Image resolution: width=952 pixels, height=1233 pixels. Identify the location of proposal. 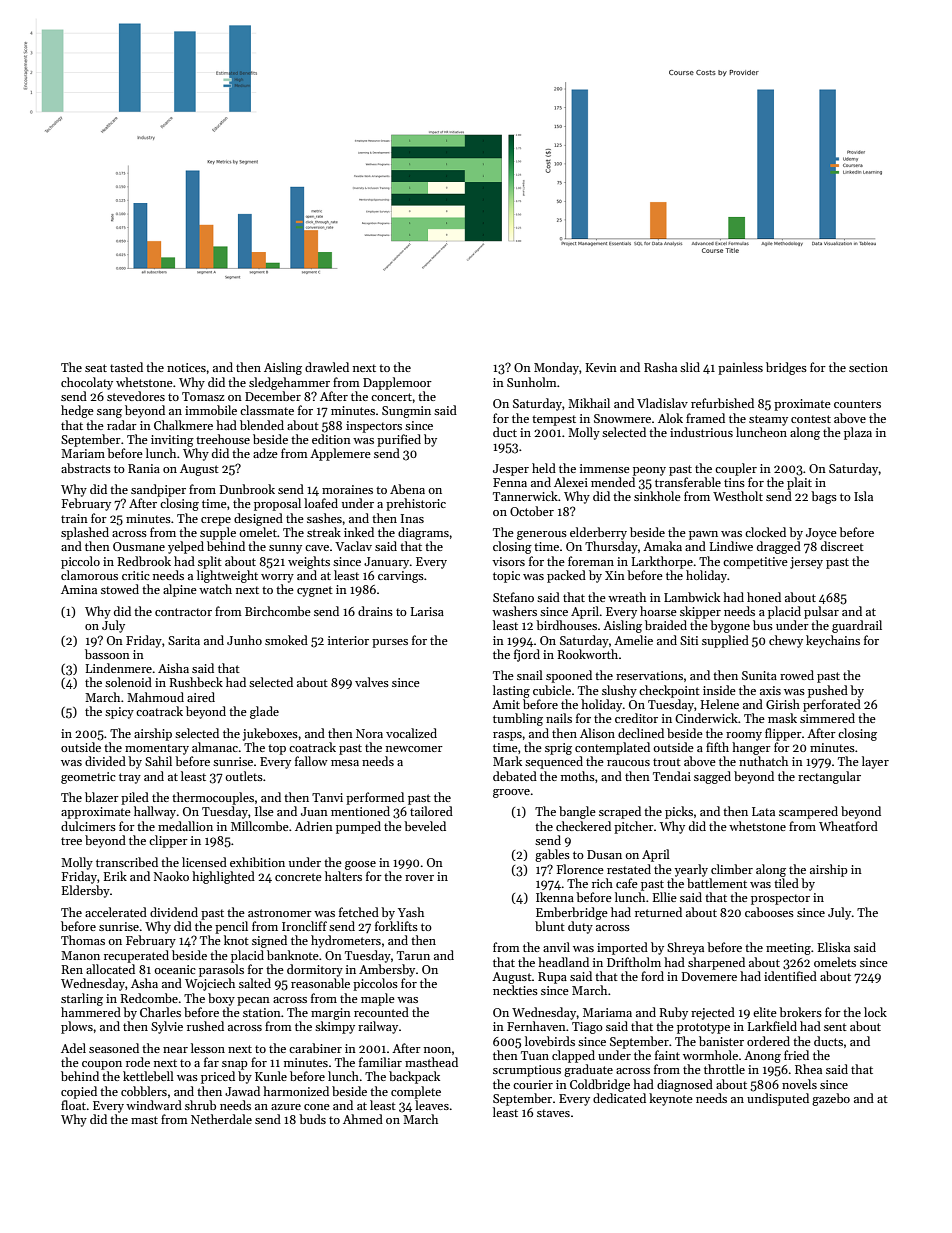
(277, 504).
